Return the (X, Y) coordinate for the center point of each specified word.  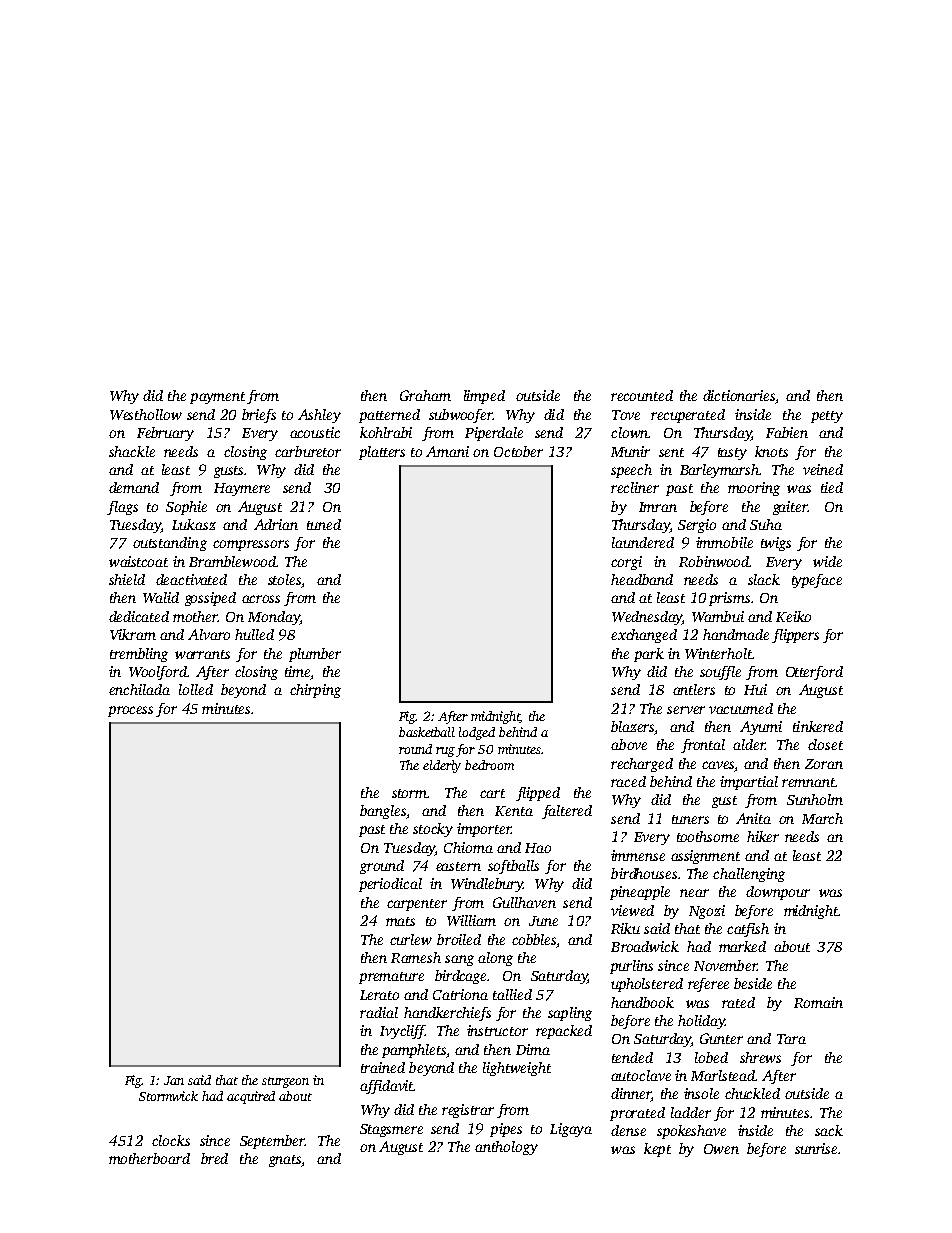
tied (832, 487)
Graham (425, 395)
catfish (748, 930)
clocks (171, 1140)
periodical (390, 885)
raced (628, 781)
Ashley (319, 416)
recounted (642, 395)
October (518, 451)
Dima (533, 1049)
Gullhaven (524, 902)
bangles (383, 812)
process (130, 711)
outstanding (170, 544)
